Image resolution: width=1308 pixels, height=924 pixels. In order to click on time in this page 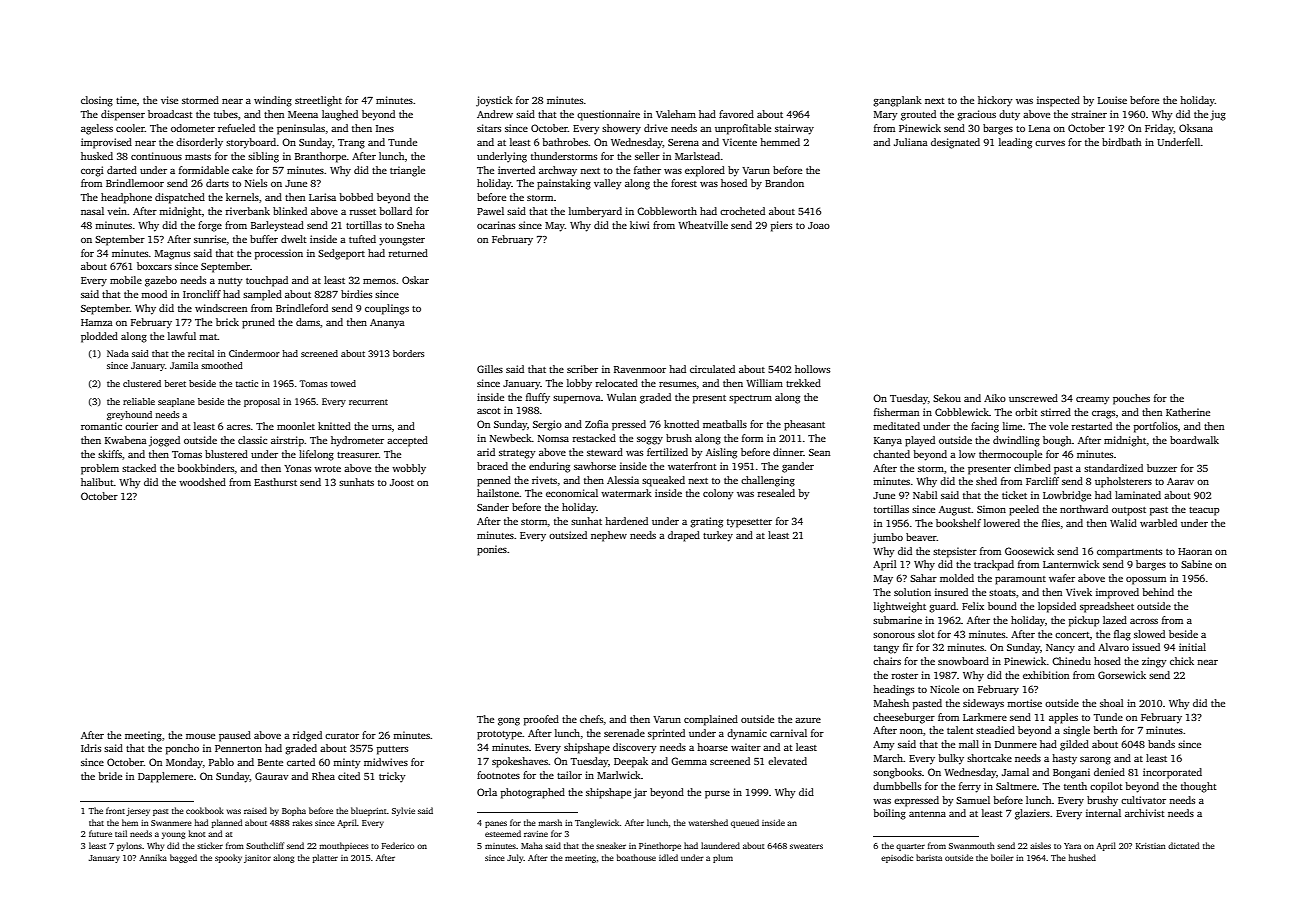, I will do `click(126, 100)`.
